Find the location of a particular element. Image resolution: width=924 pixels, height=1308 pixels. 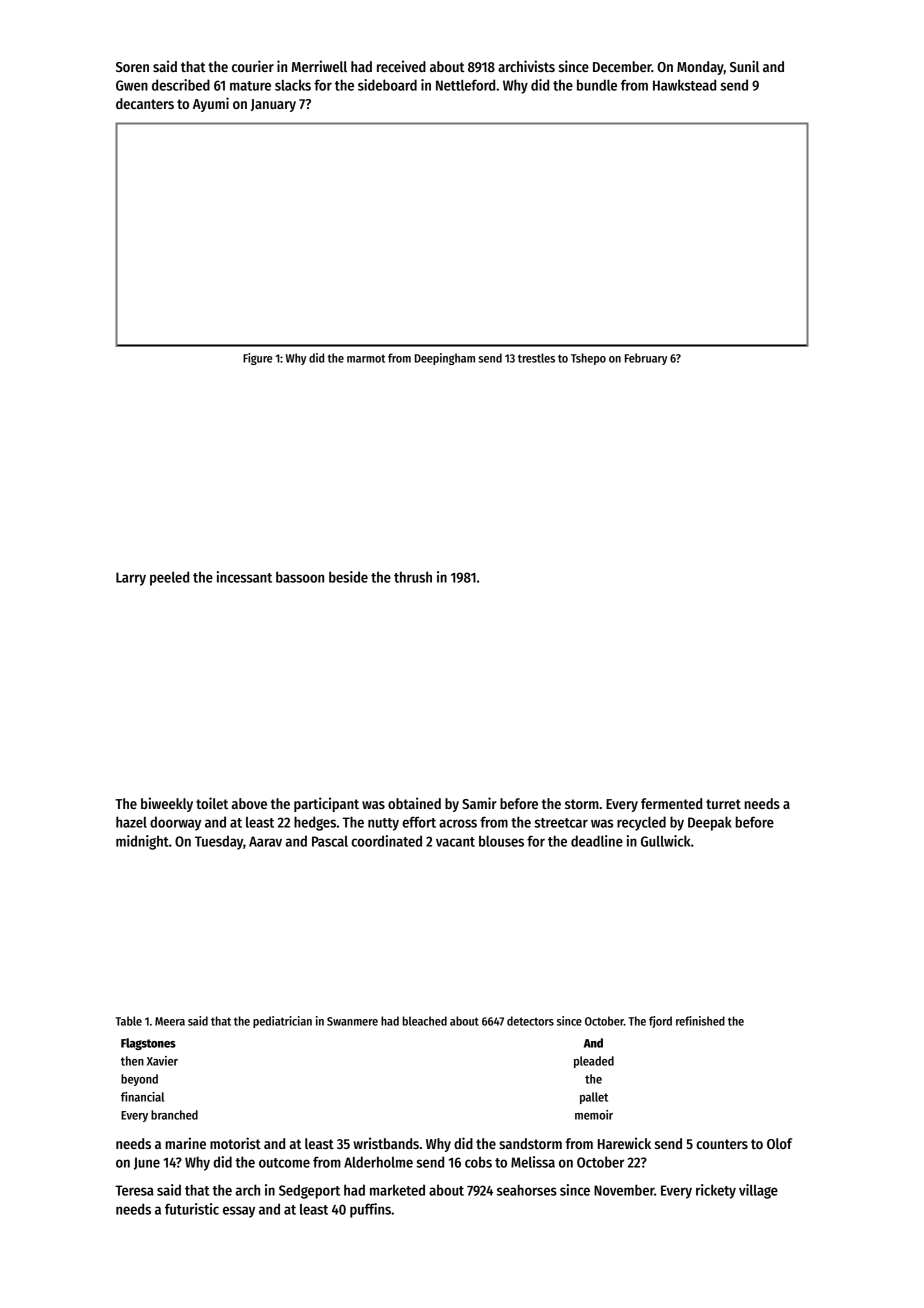

seahorses is located at coordinates (527, 1190).
